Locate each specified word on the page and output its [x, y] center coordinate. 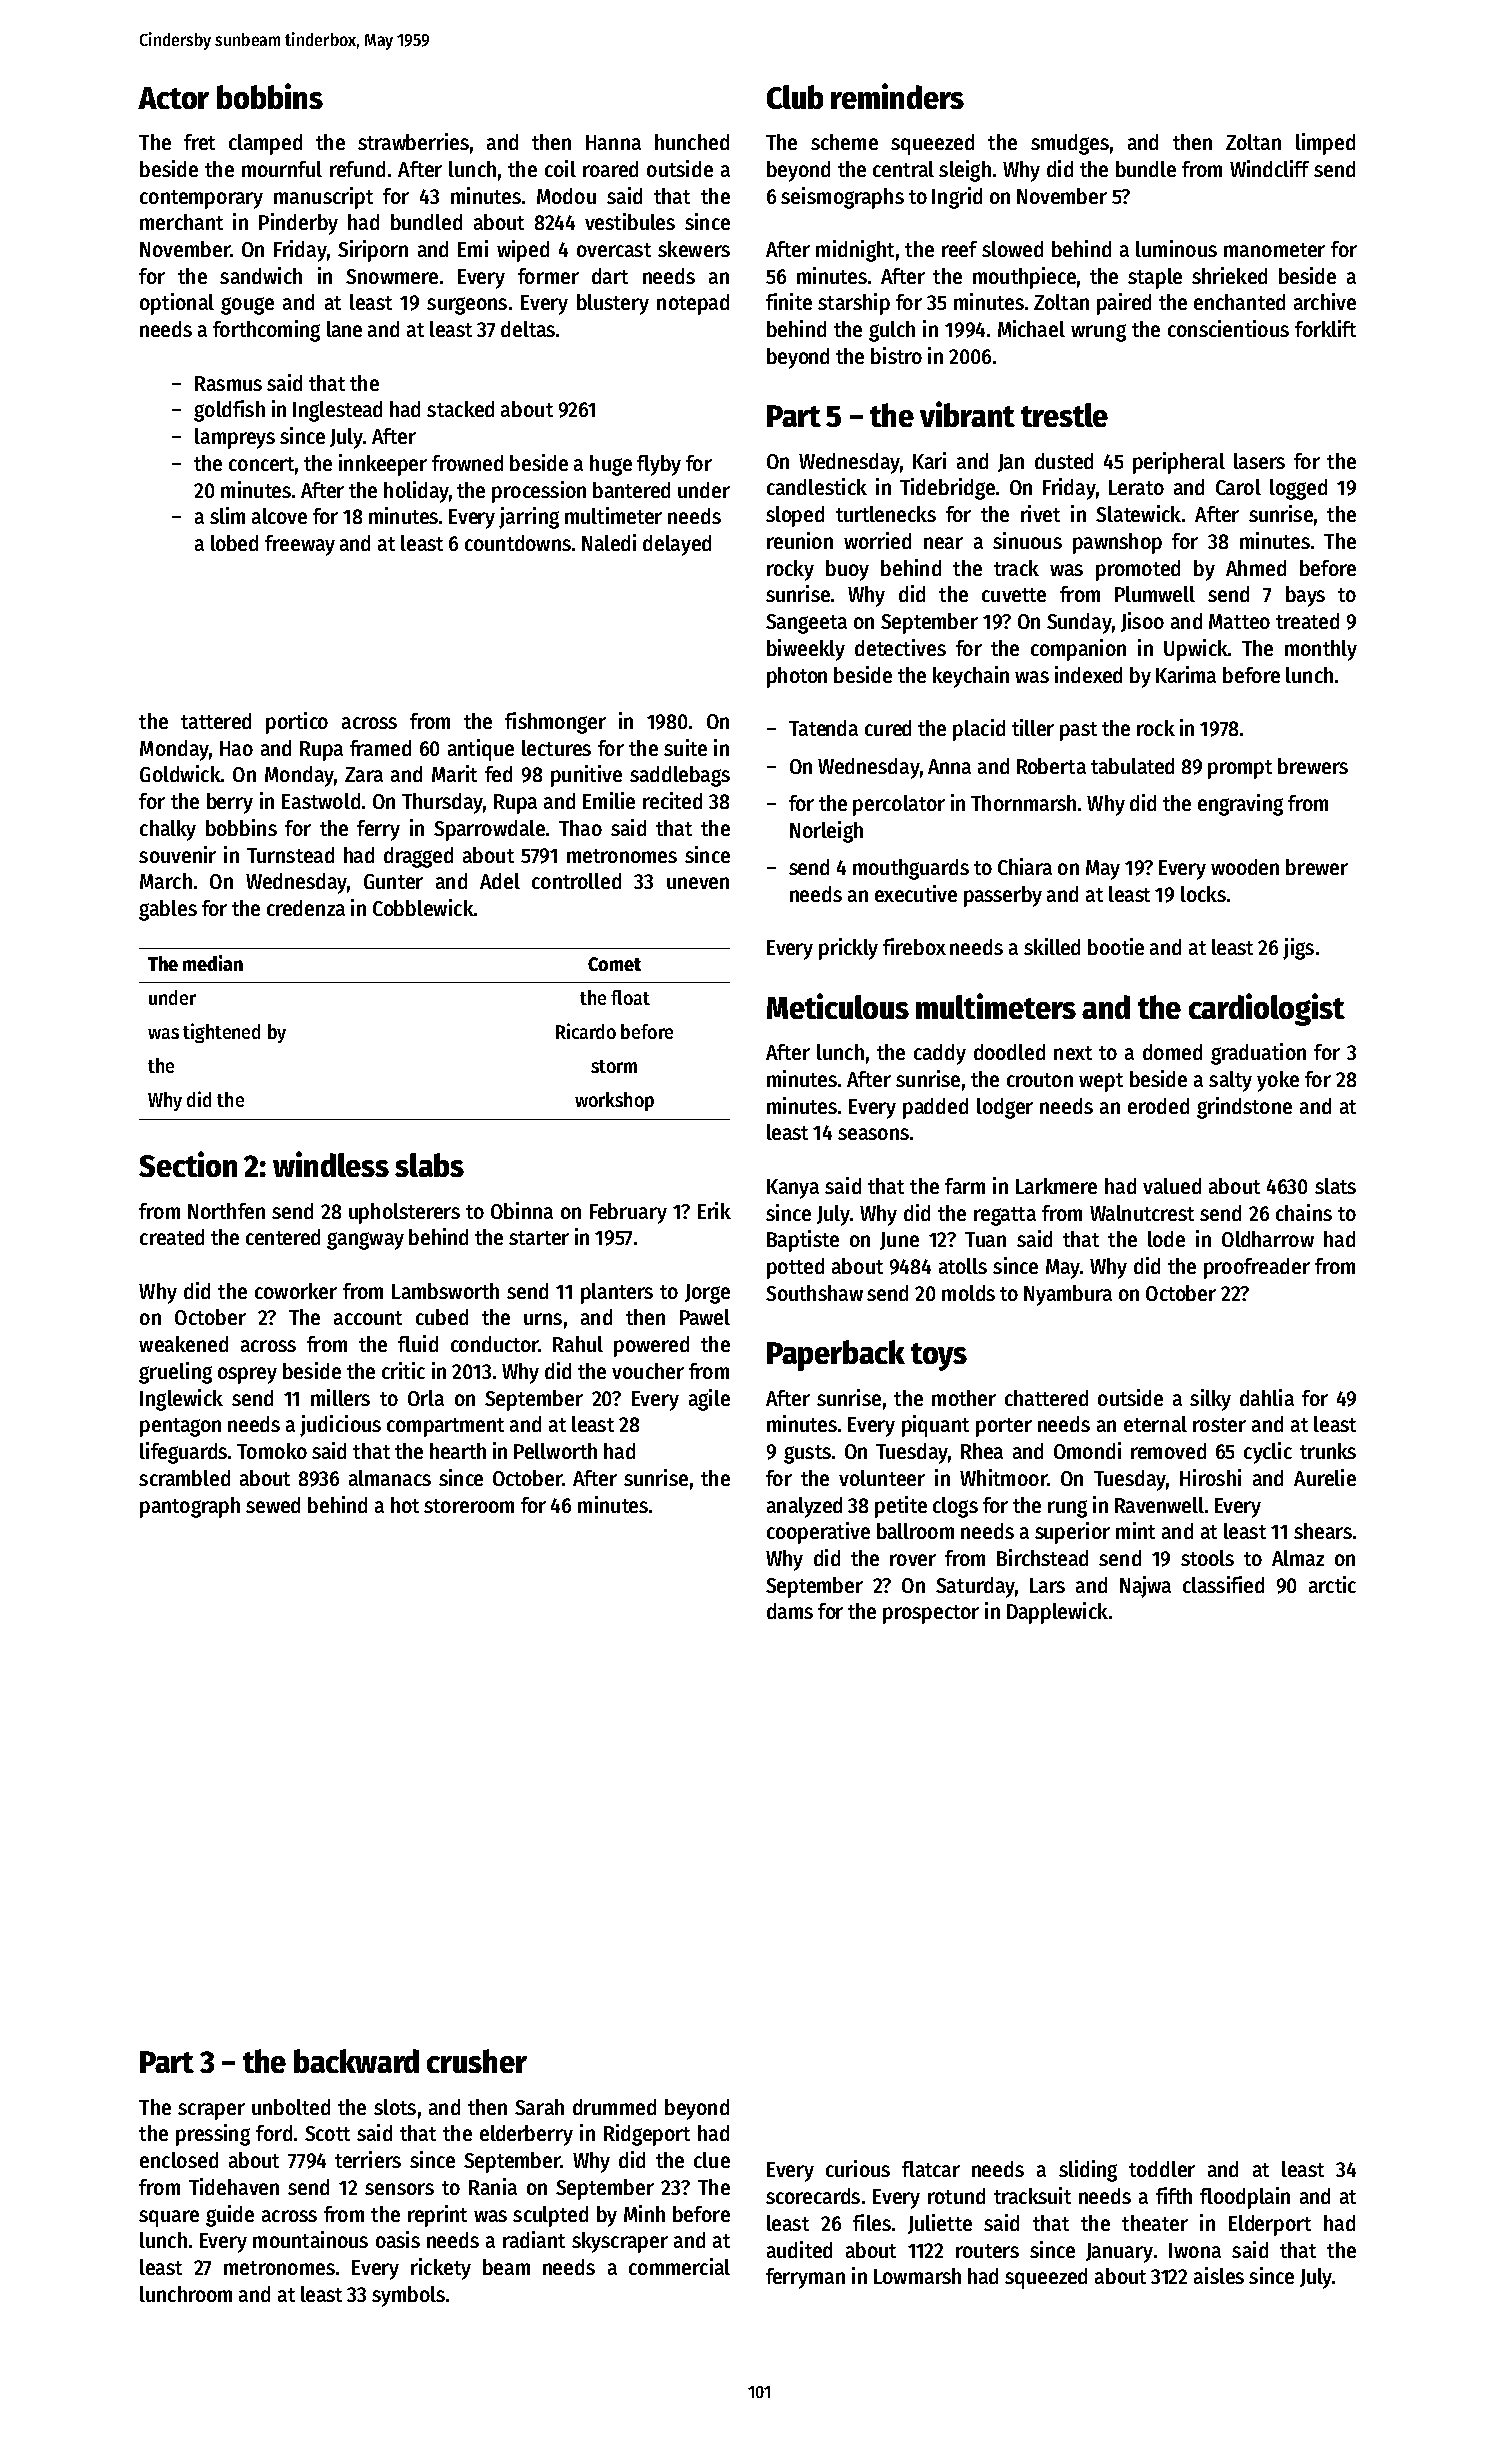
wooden [1245, 867]
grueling [175, 1373]
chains [1304, 1212]
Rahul [578, 1344]
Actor [173, 98]
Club [795, 97]
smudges [1070, 144]
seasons [873, 1134]
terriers [368, 2159]
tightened [221, 1033]
